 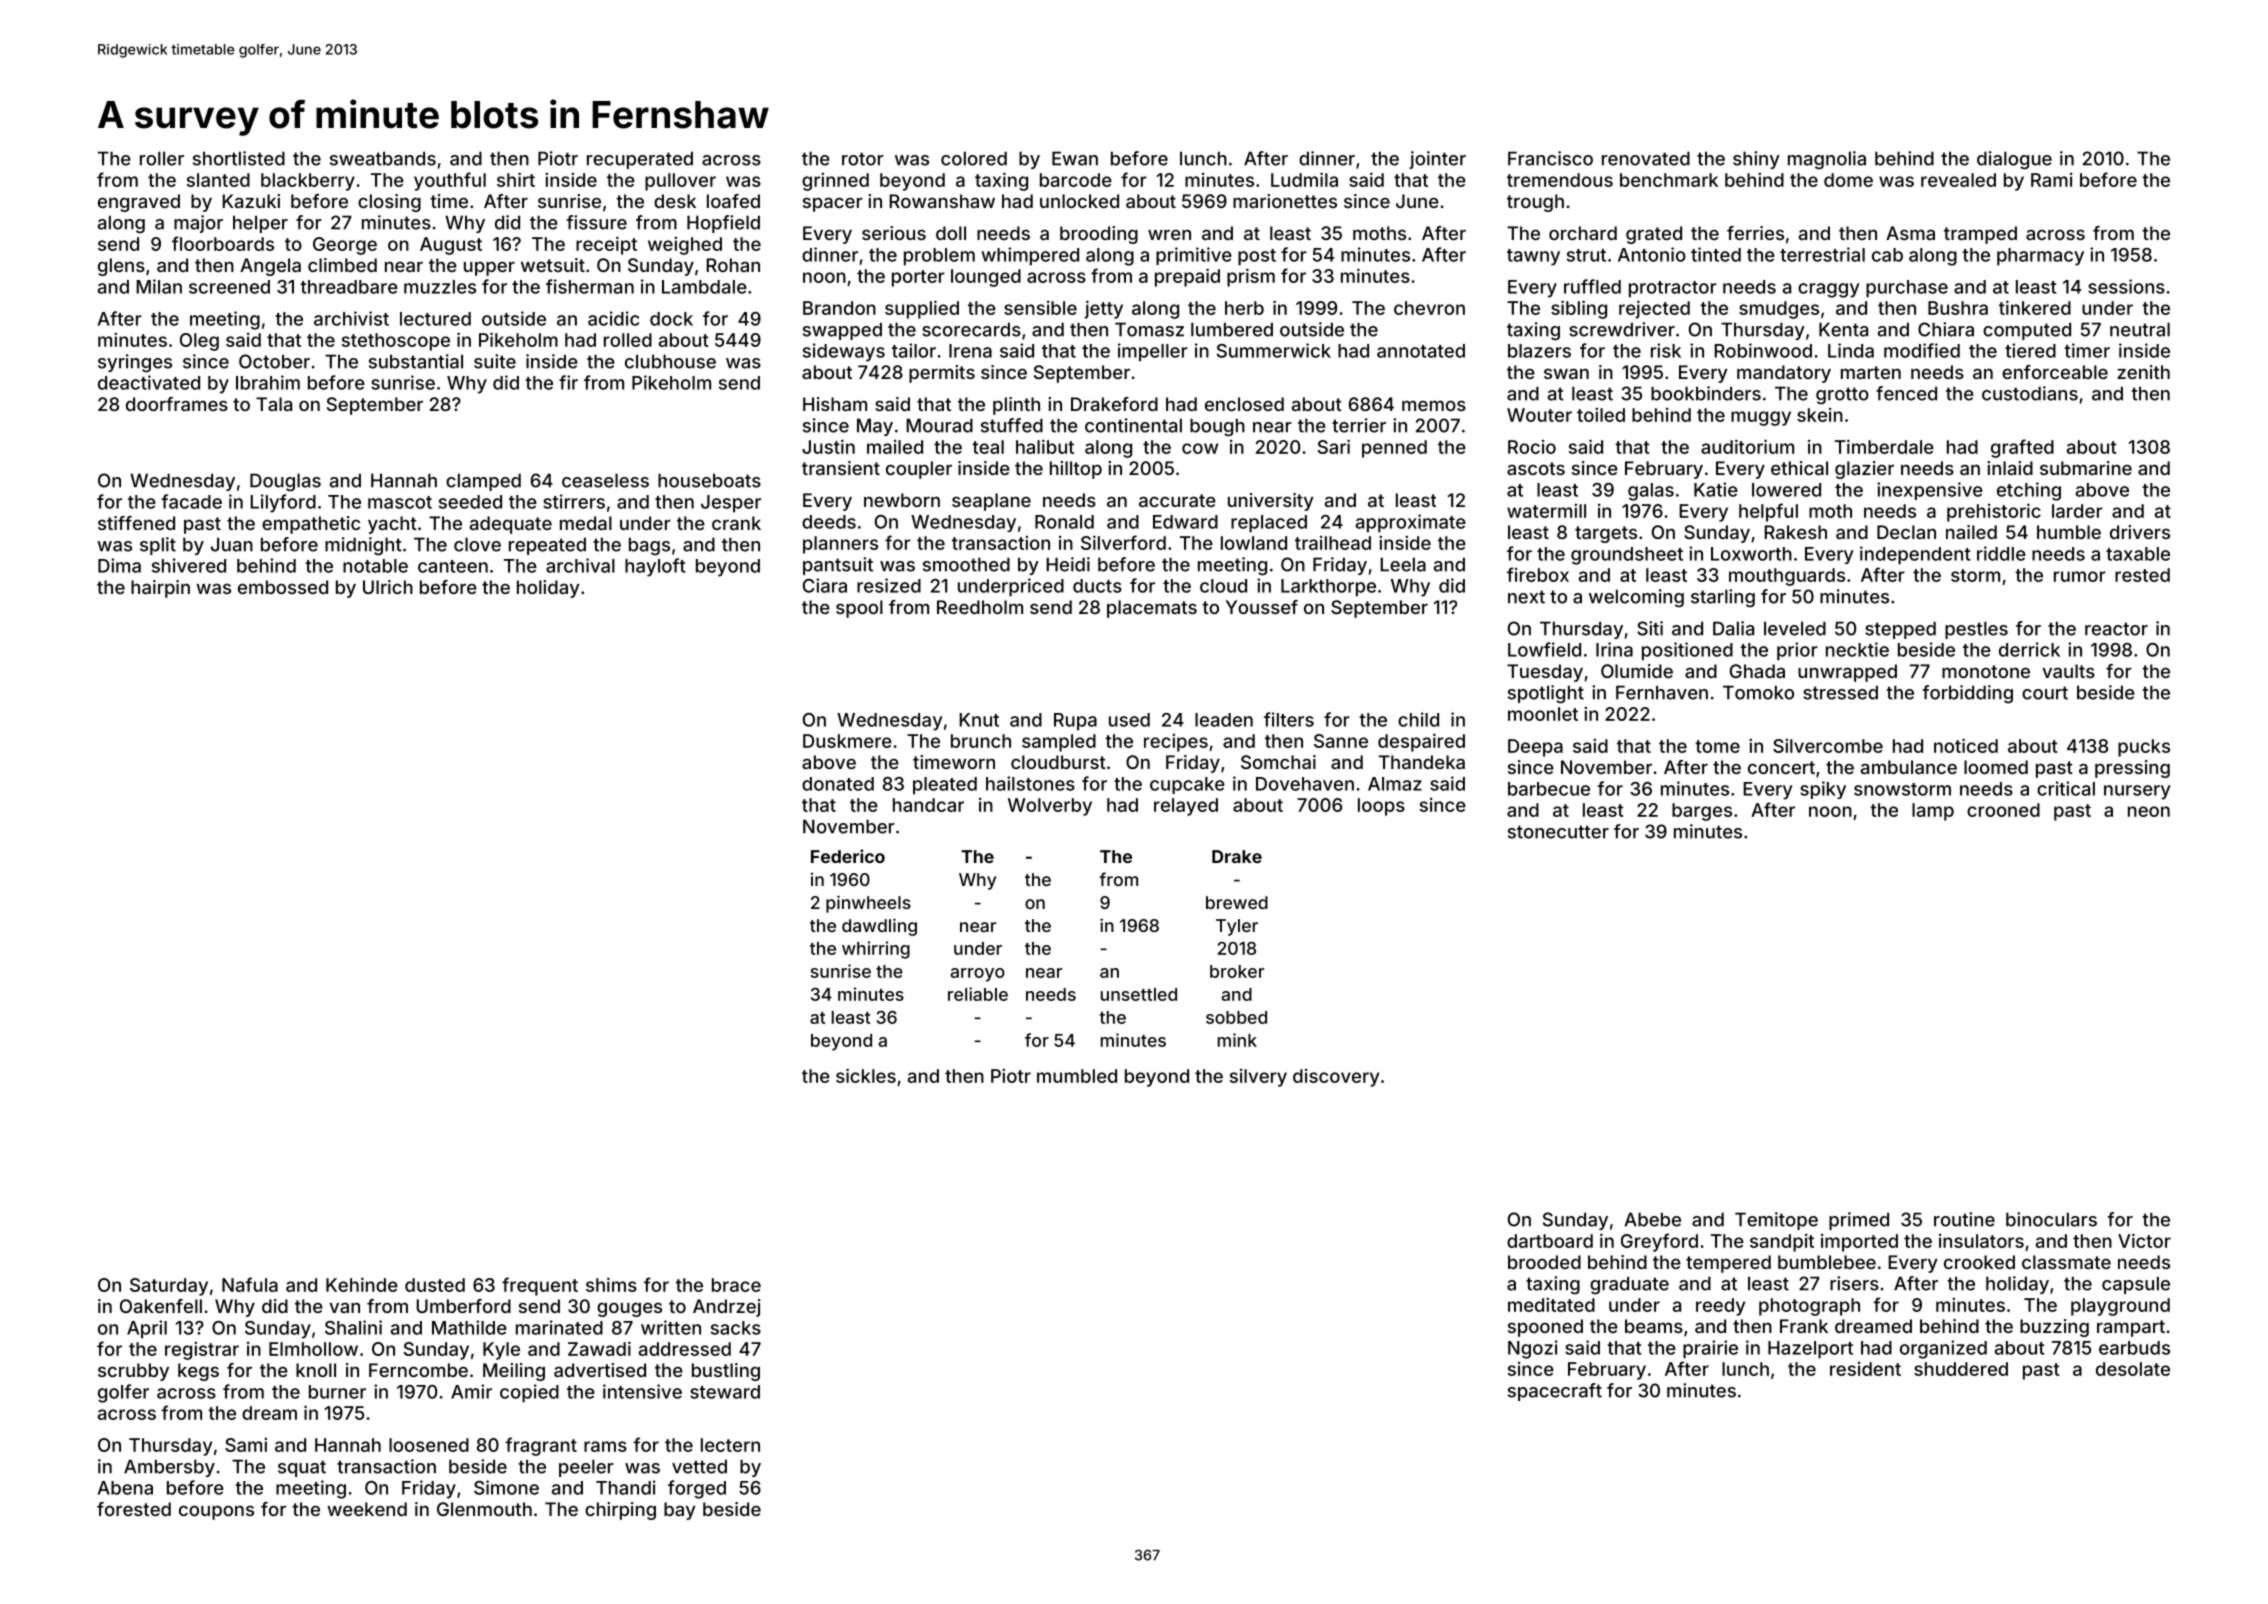 What do you see at coordinates (736, 1285) in the document?
I see `brace` at bounding box center [736, 1285].
